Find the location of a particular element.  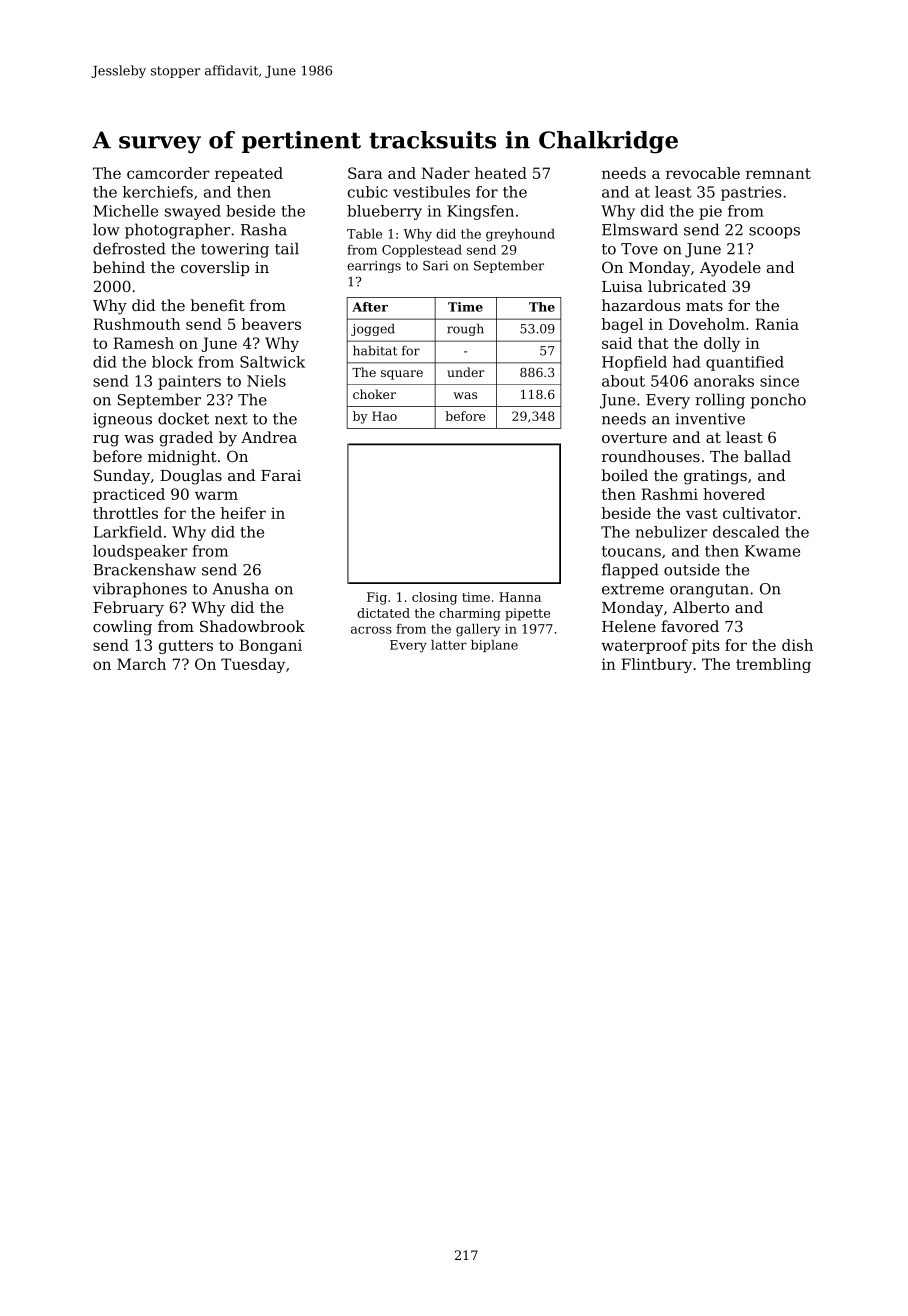

pipette is located at coordinates (527, 614).
